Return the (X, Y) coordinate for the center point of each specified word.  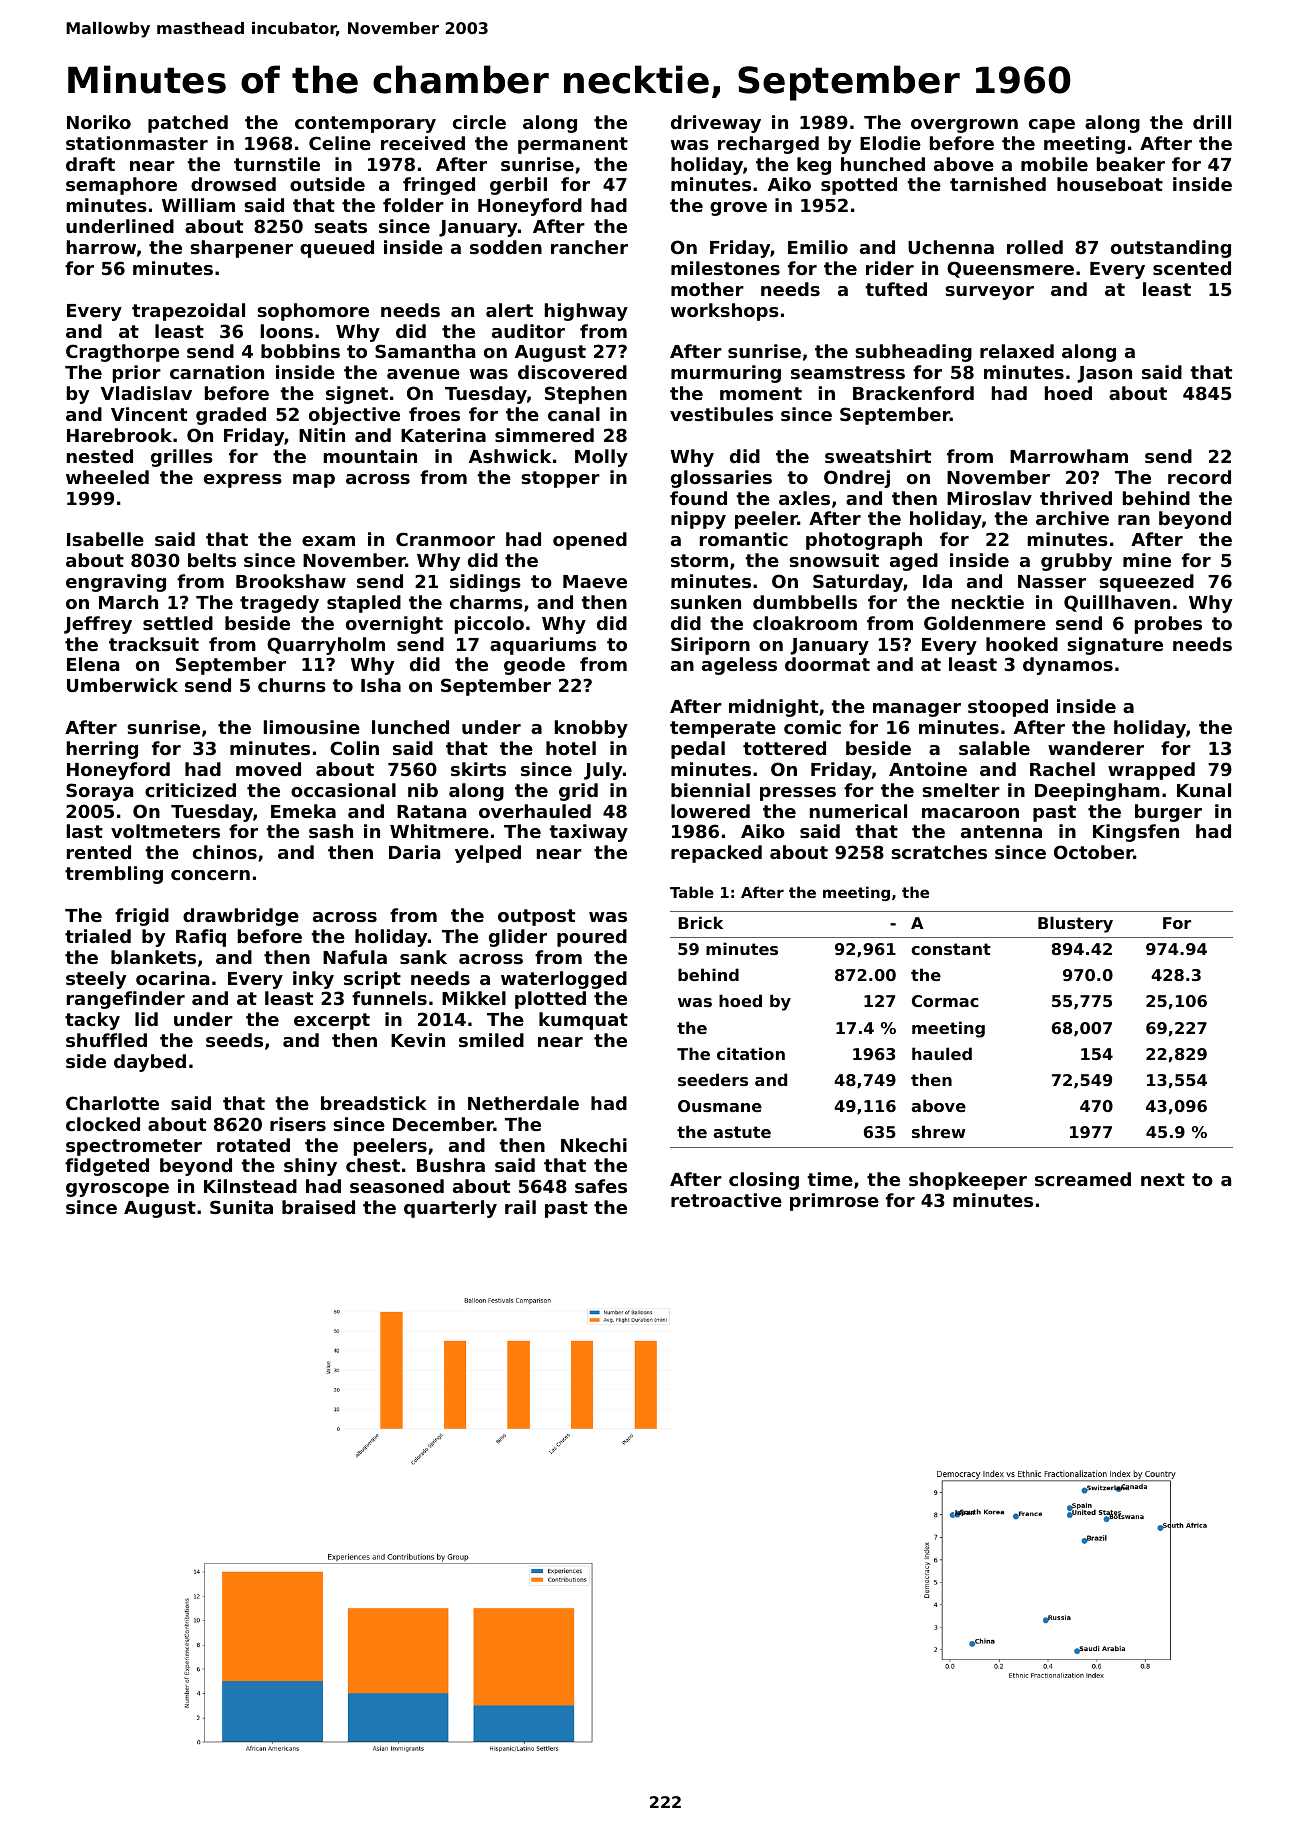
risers (298, 1124)
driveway (716, 124)
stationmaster (137, 143)
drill (1212, 122)
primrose (834, 1202)
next (1163, 1179)
